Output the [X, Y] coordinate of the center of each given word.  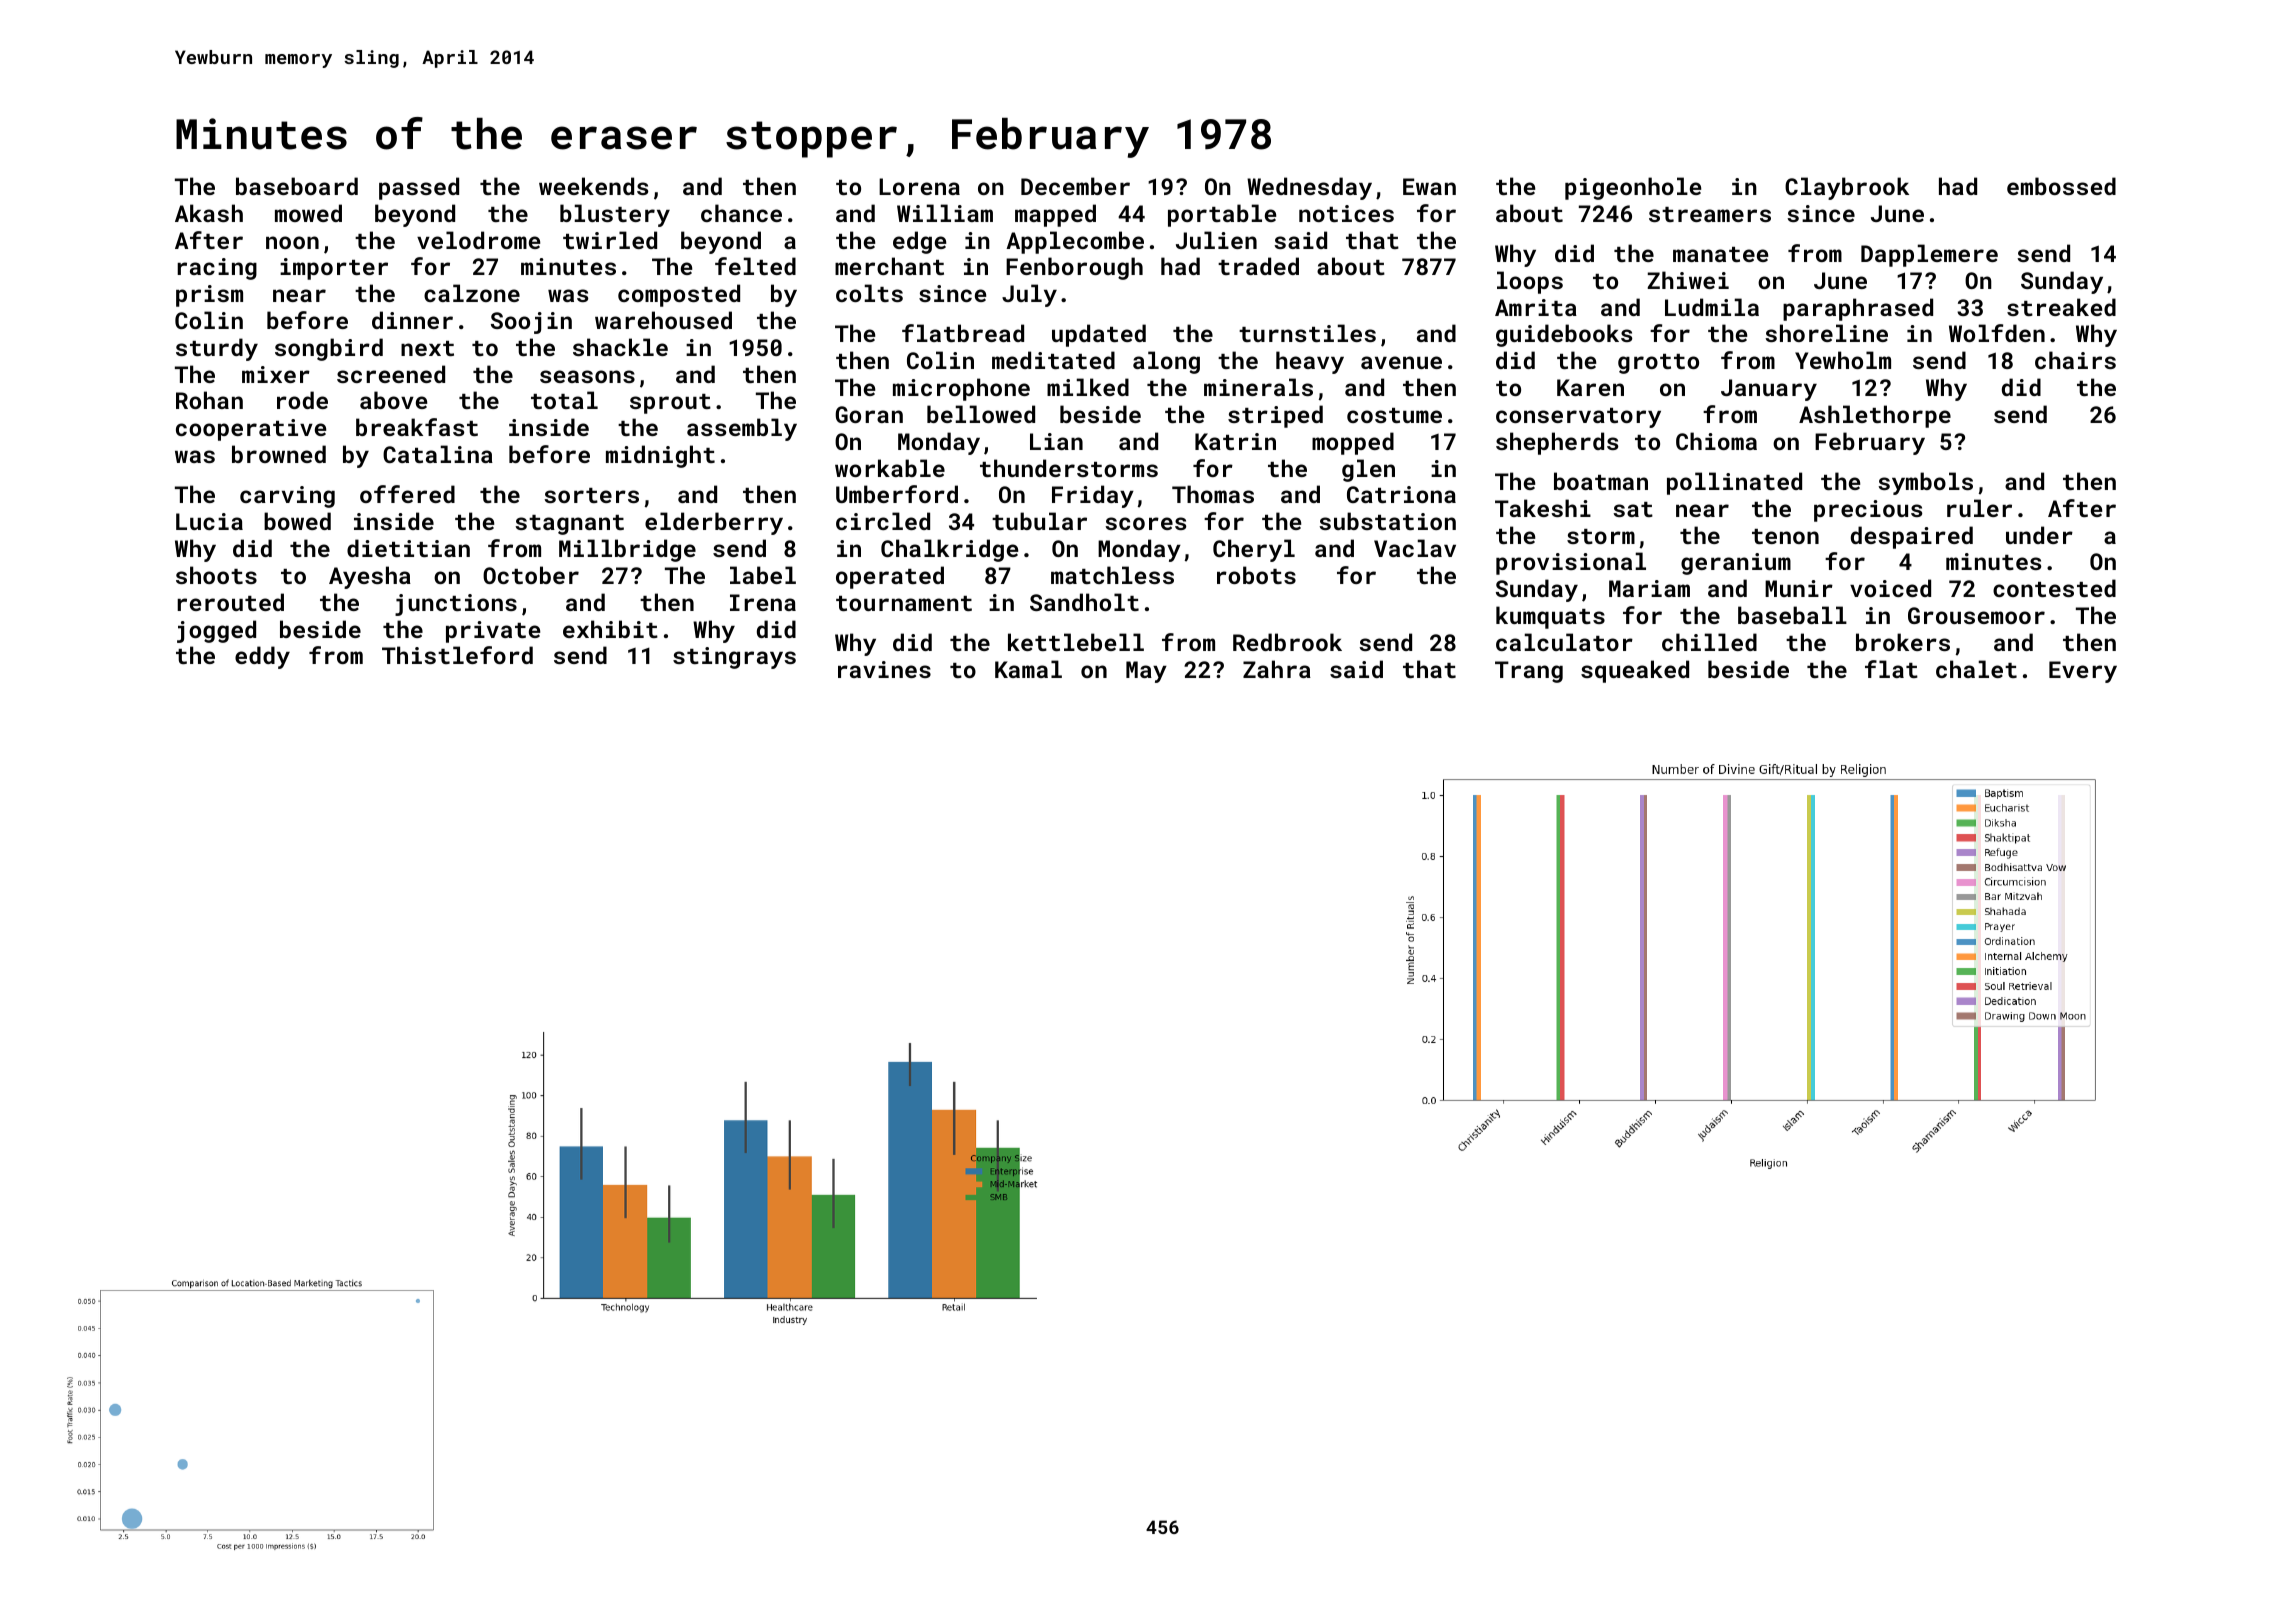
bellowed [981, 414]
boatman [1601, 481]
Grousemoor [1976, 615]
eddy [262, 657]
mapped [1055, 215]
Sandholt [1084, 602]
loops [1530, 282]
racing [217, 269]
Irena [763, 602]
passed [419, 188]
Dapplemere [1929, 255]
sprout [670, 404]
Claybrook [1847, 188]
